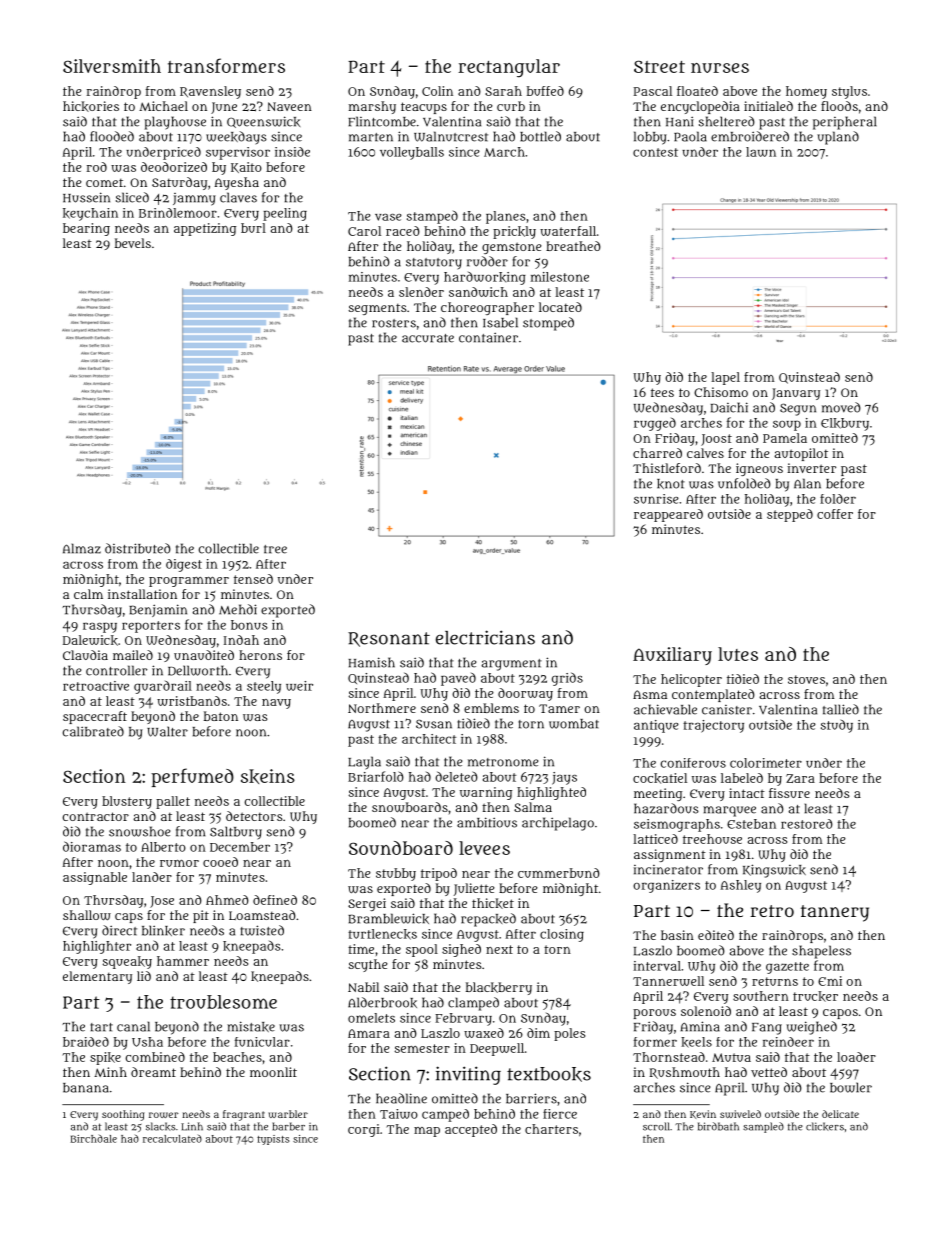 Image resolution: width=952 pixels, height=1233 pixels. I want to click on snowboards, so click(410, 807).
